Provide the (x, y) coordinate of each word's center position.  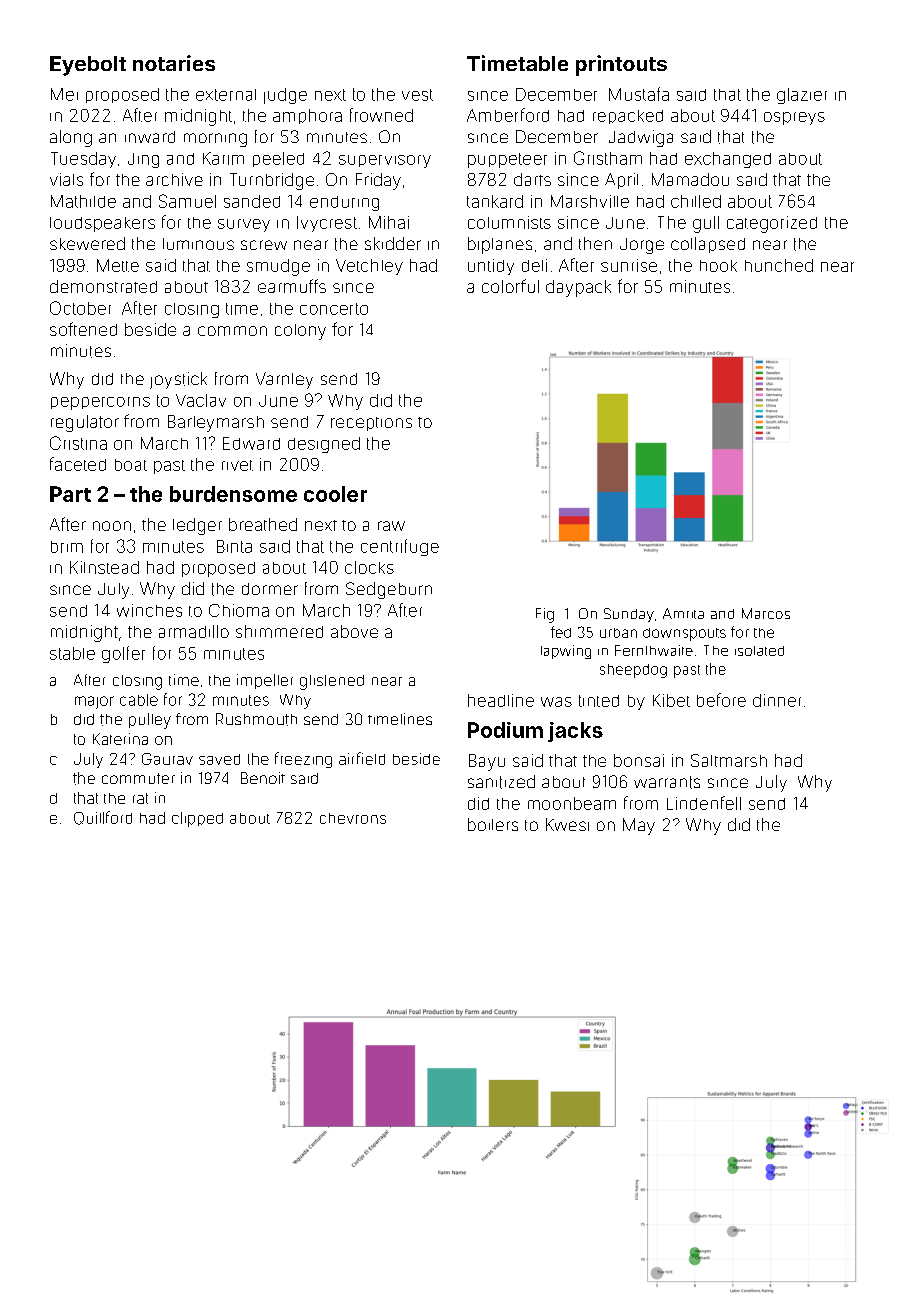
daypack (578, 288)
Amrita (683, 613)
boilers (493, 824)
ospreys (794, 118)
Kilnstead (104, 567)
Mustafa (639, 94)
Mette (118, 265)
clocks (369, 567)
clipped (197, 819)
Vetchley (369, 267)
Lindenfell (704, 803)
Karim (223, 158)
